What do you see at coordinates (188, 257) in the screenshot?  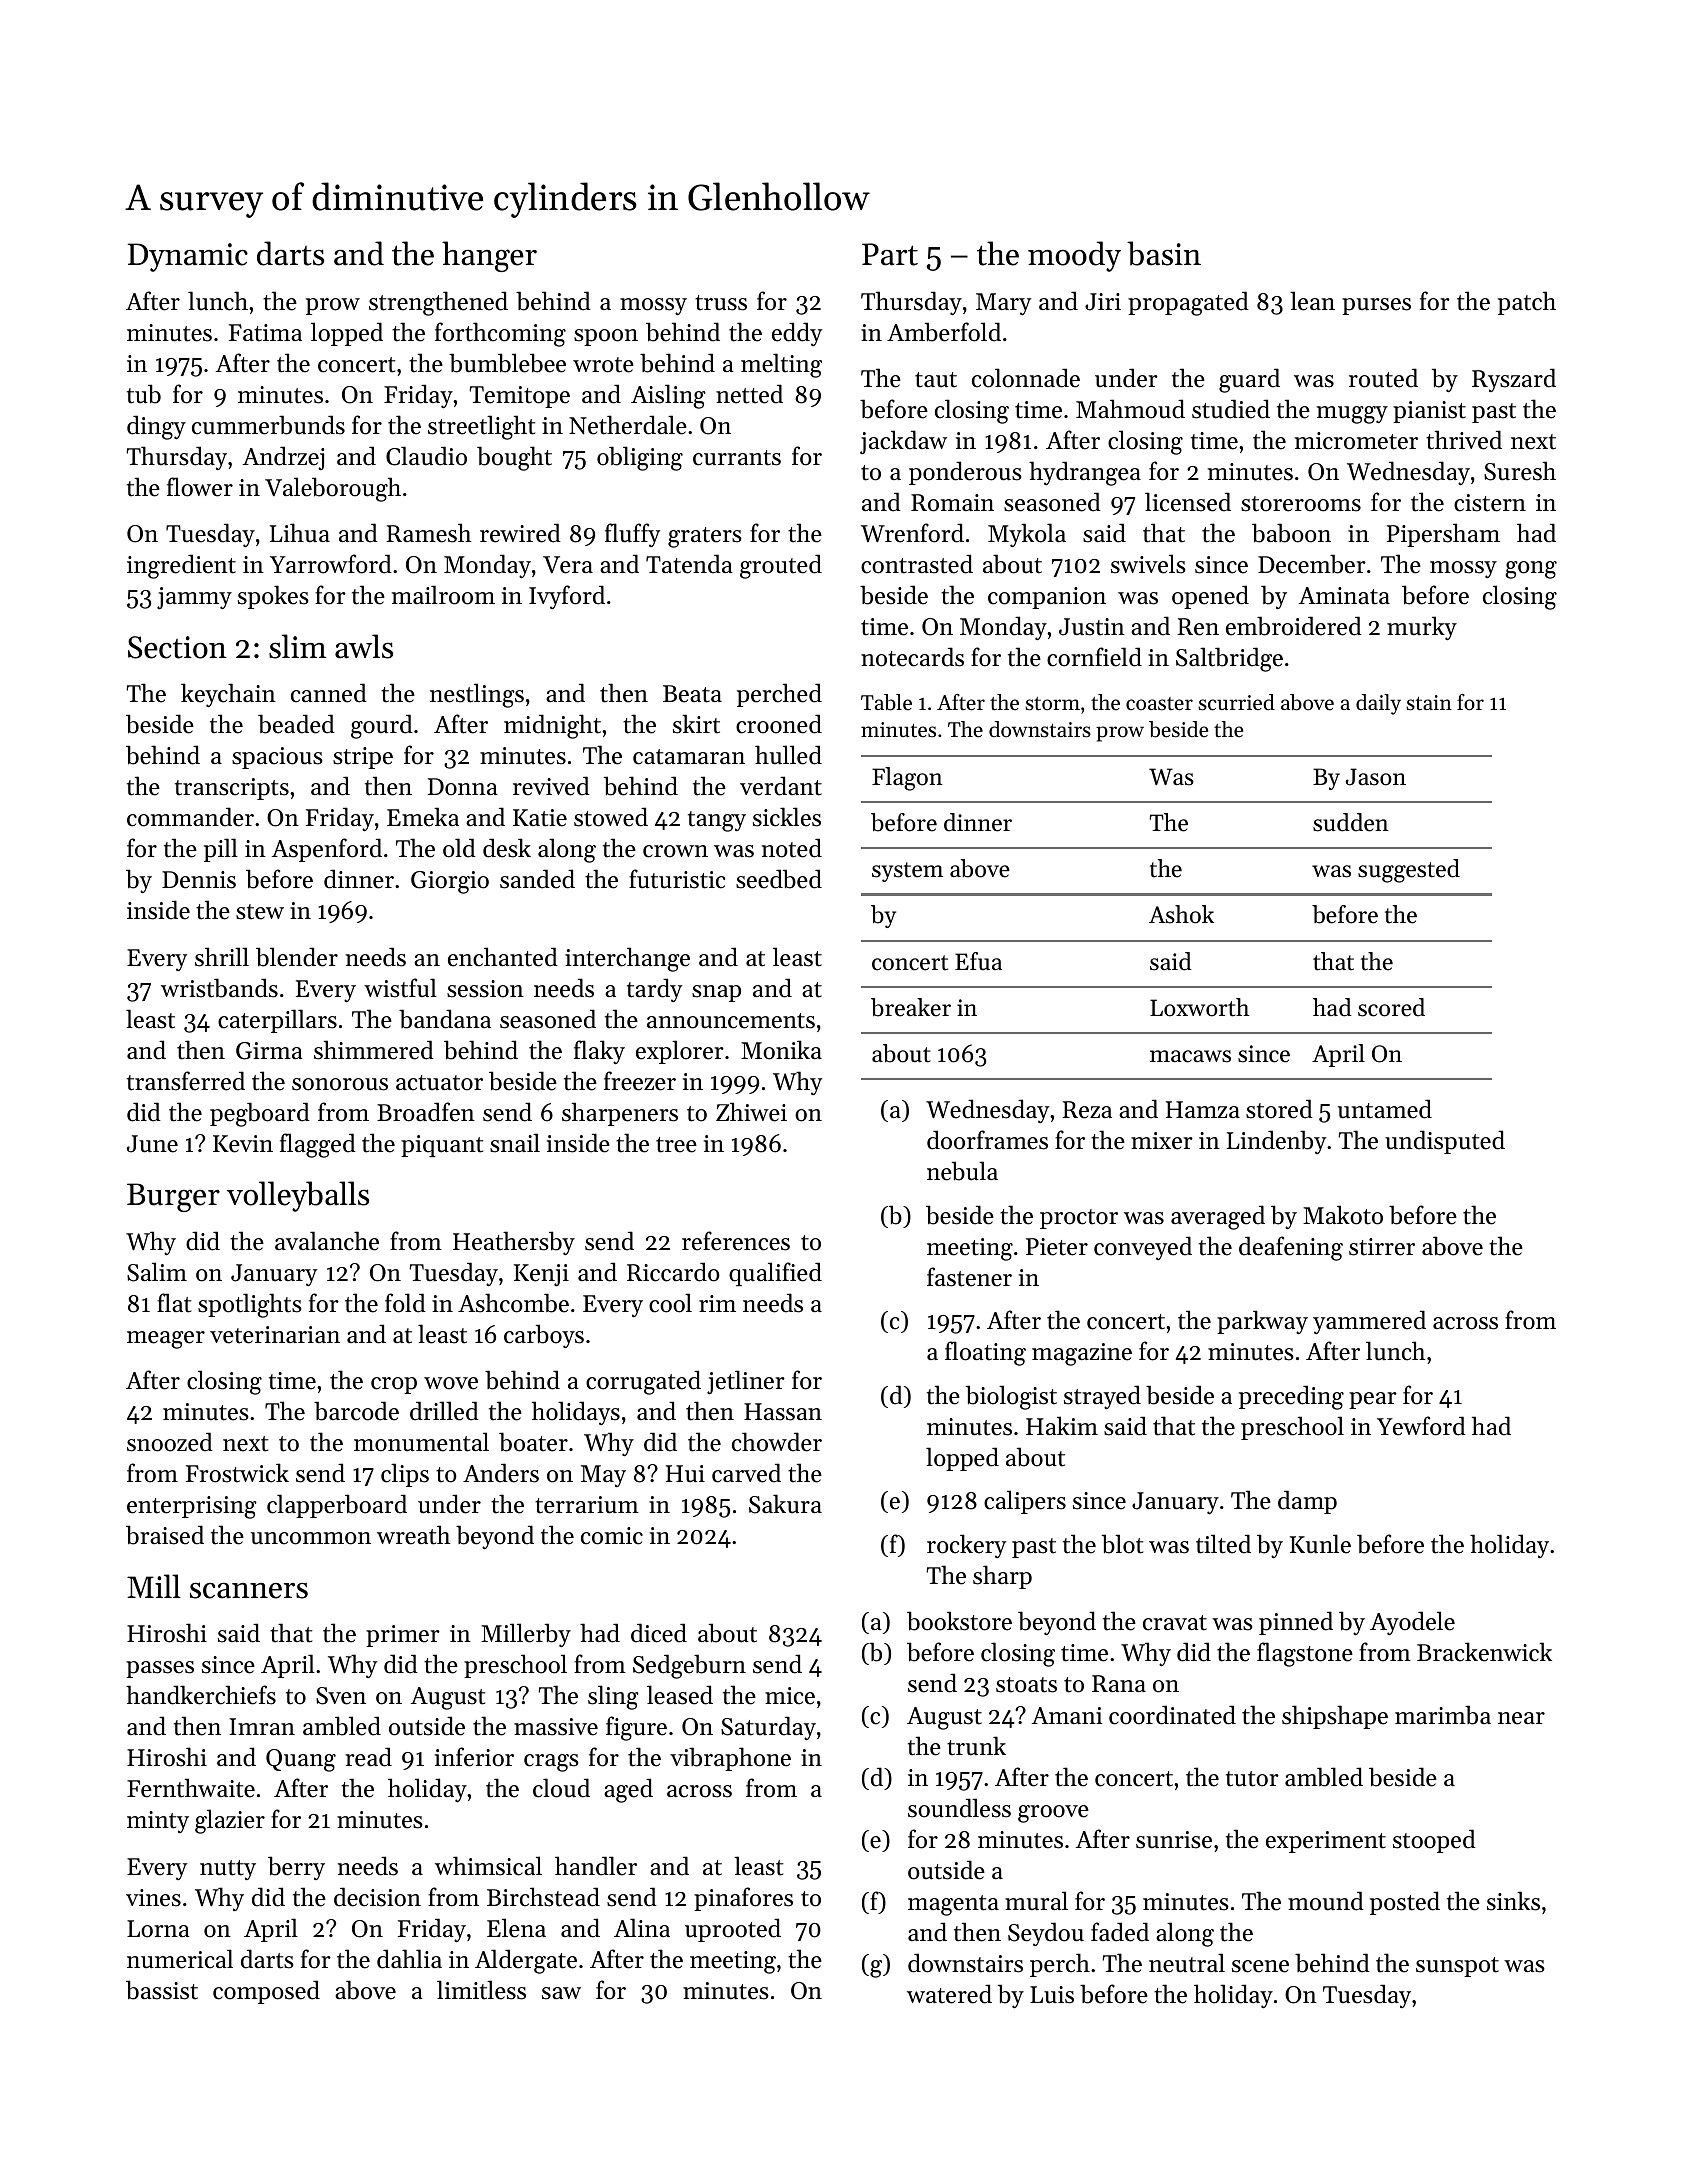 I see `Dynamic` at bounding box center [188, 257].
